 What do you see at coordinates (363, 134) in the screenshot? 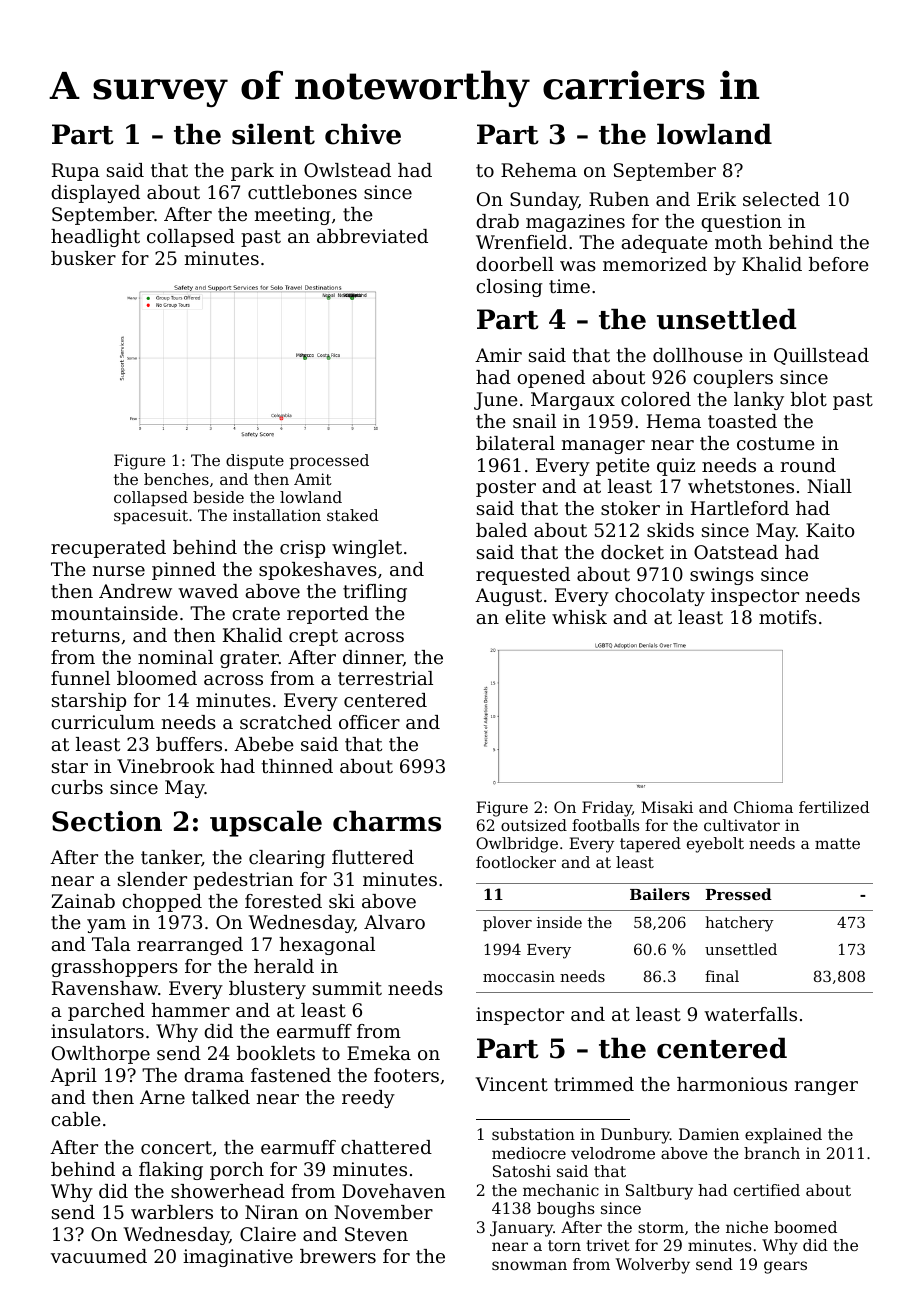
I see `chive` at bounding box center [363, 134].
